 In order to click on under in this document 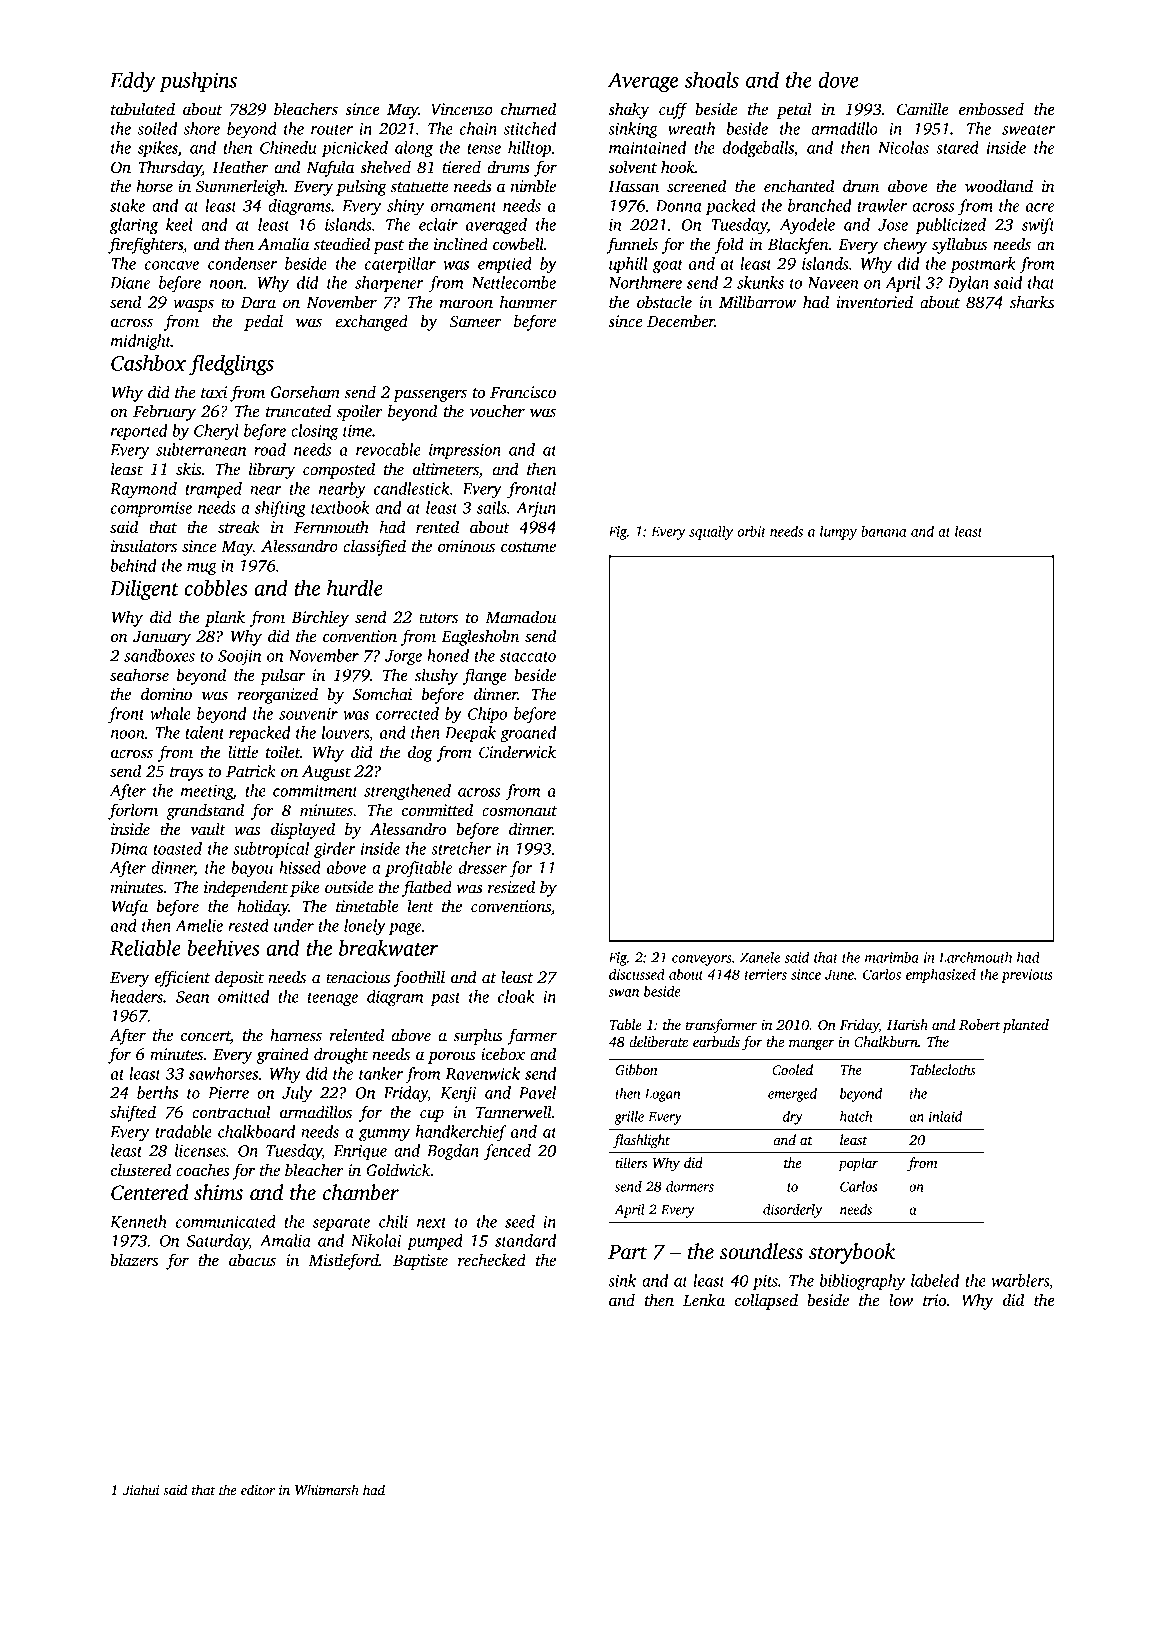, I will do `click(294, 925)`.
